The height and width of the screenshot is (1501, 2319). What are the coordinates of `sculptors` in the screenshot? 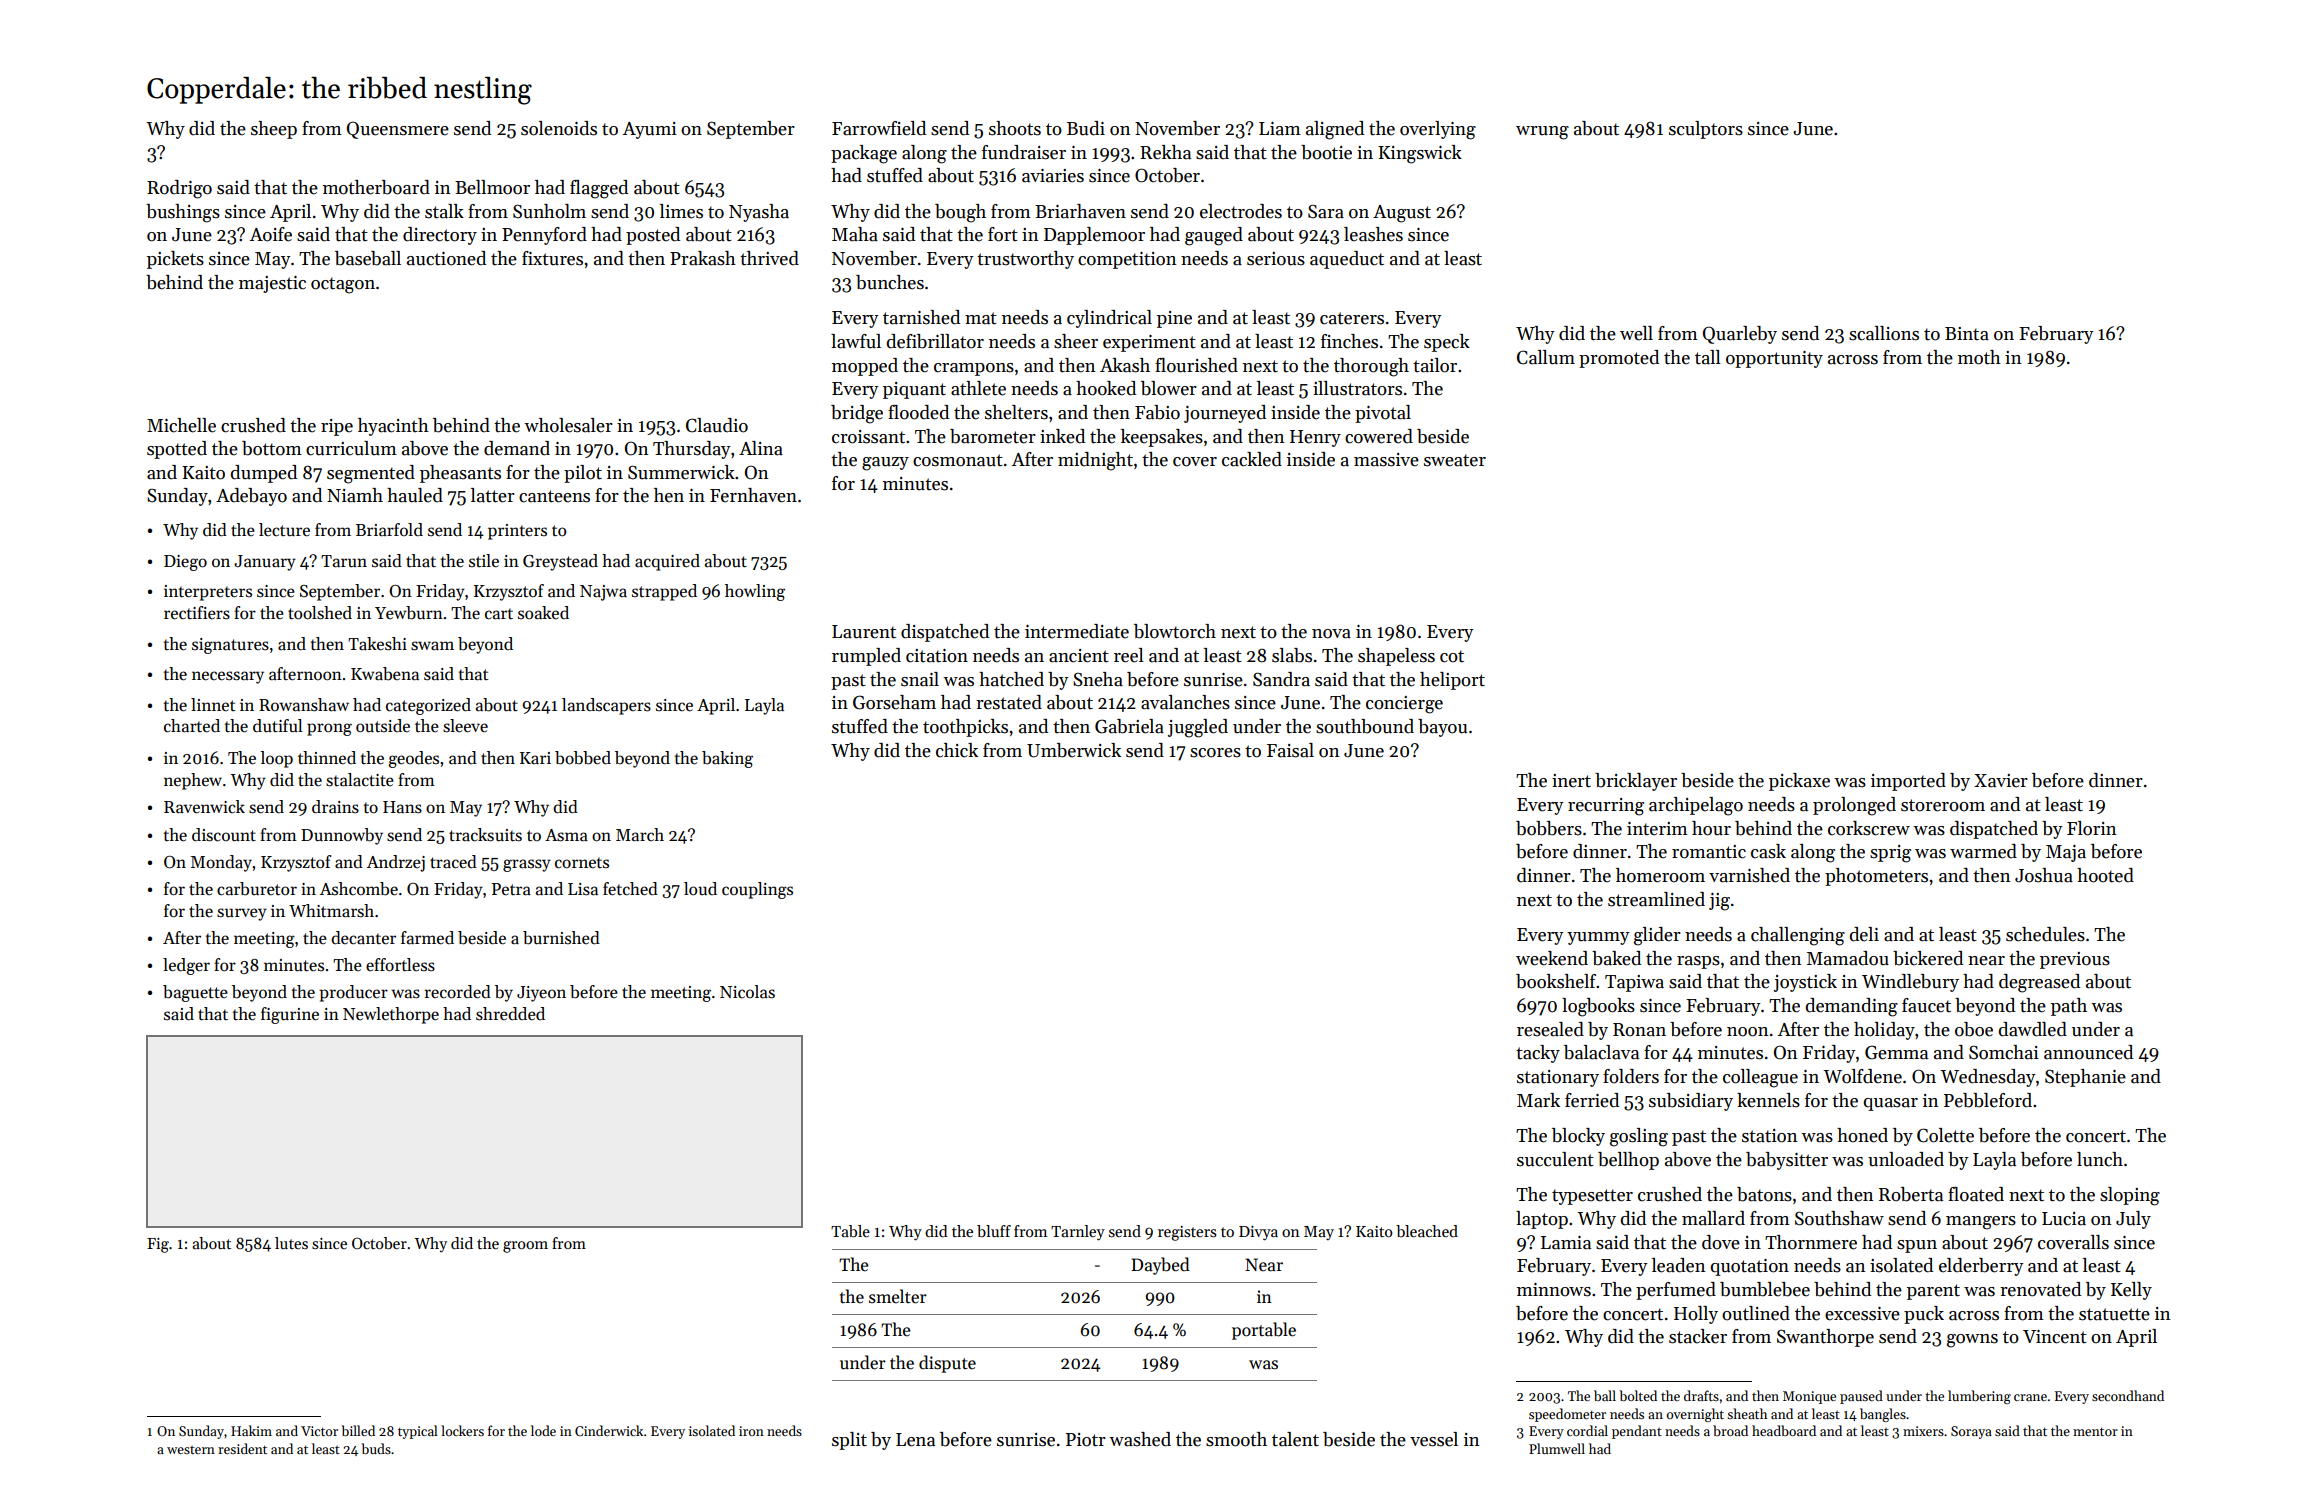 It's located at (1706, 130).
